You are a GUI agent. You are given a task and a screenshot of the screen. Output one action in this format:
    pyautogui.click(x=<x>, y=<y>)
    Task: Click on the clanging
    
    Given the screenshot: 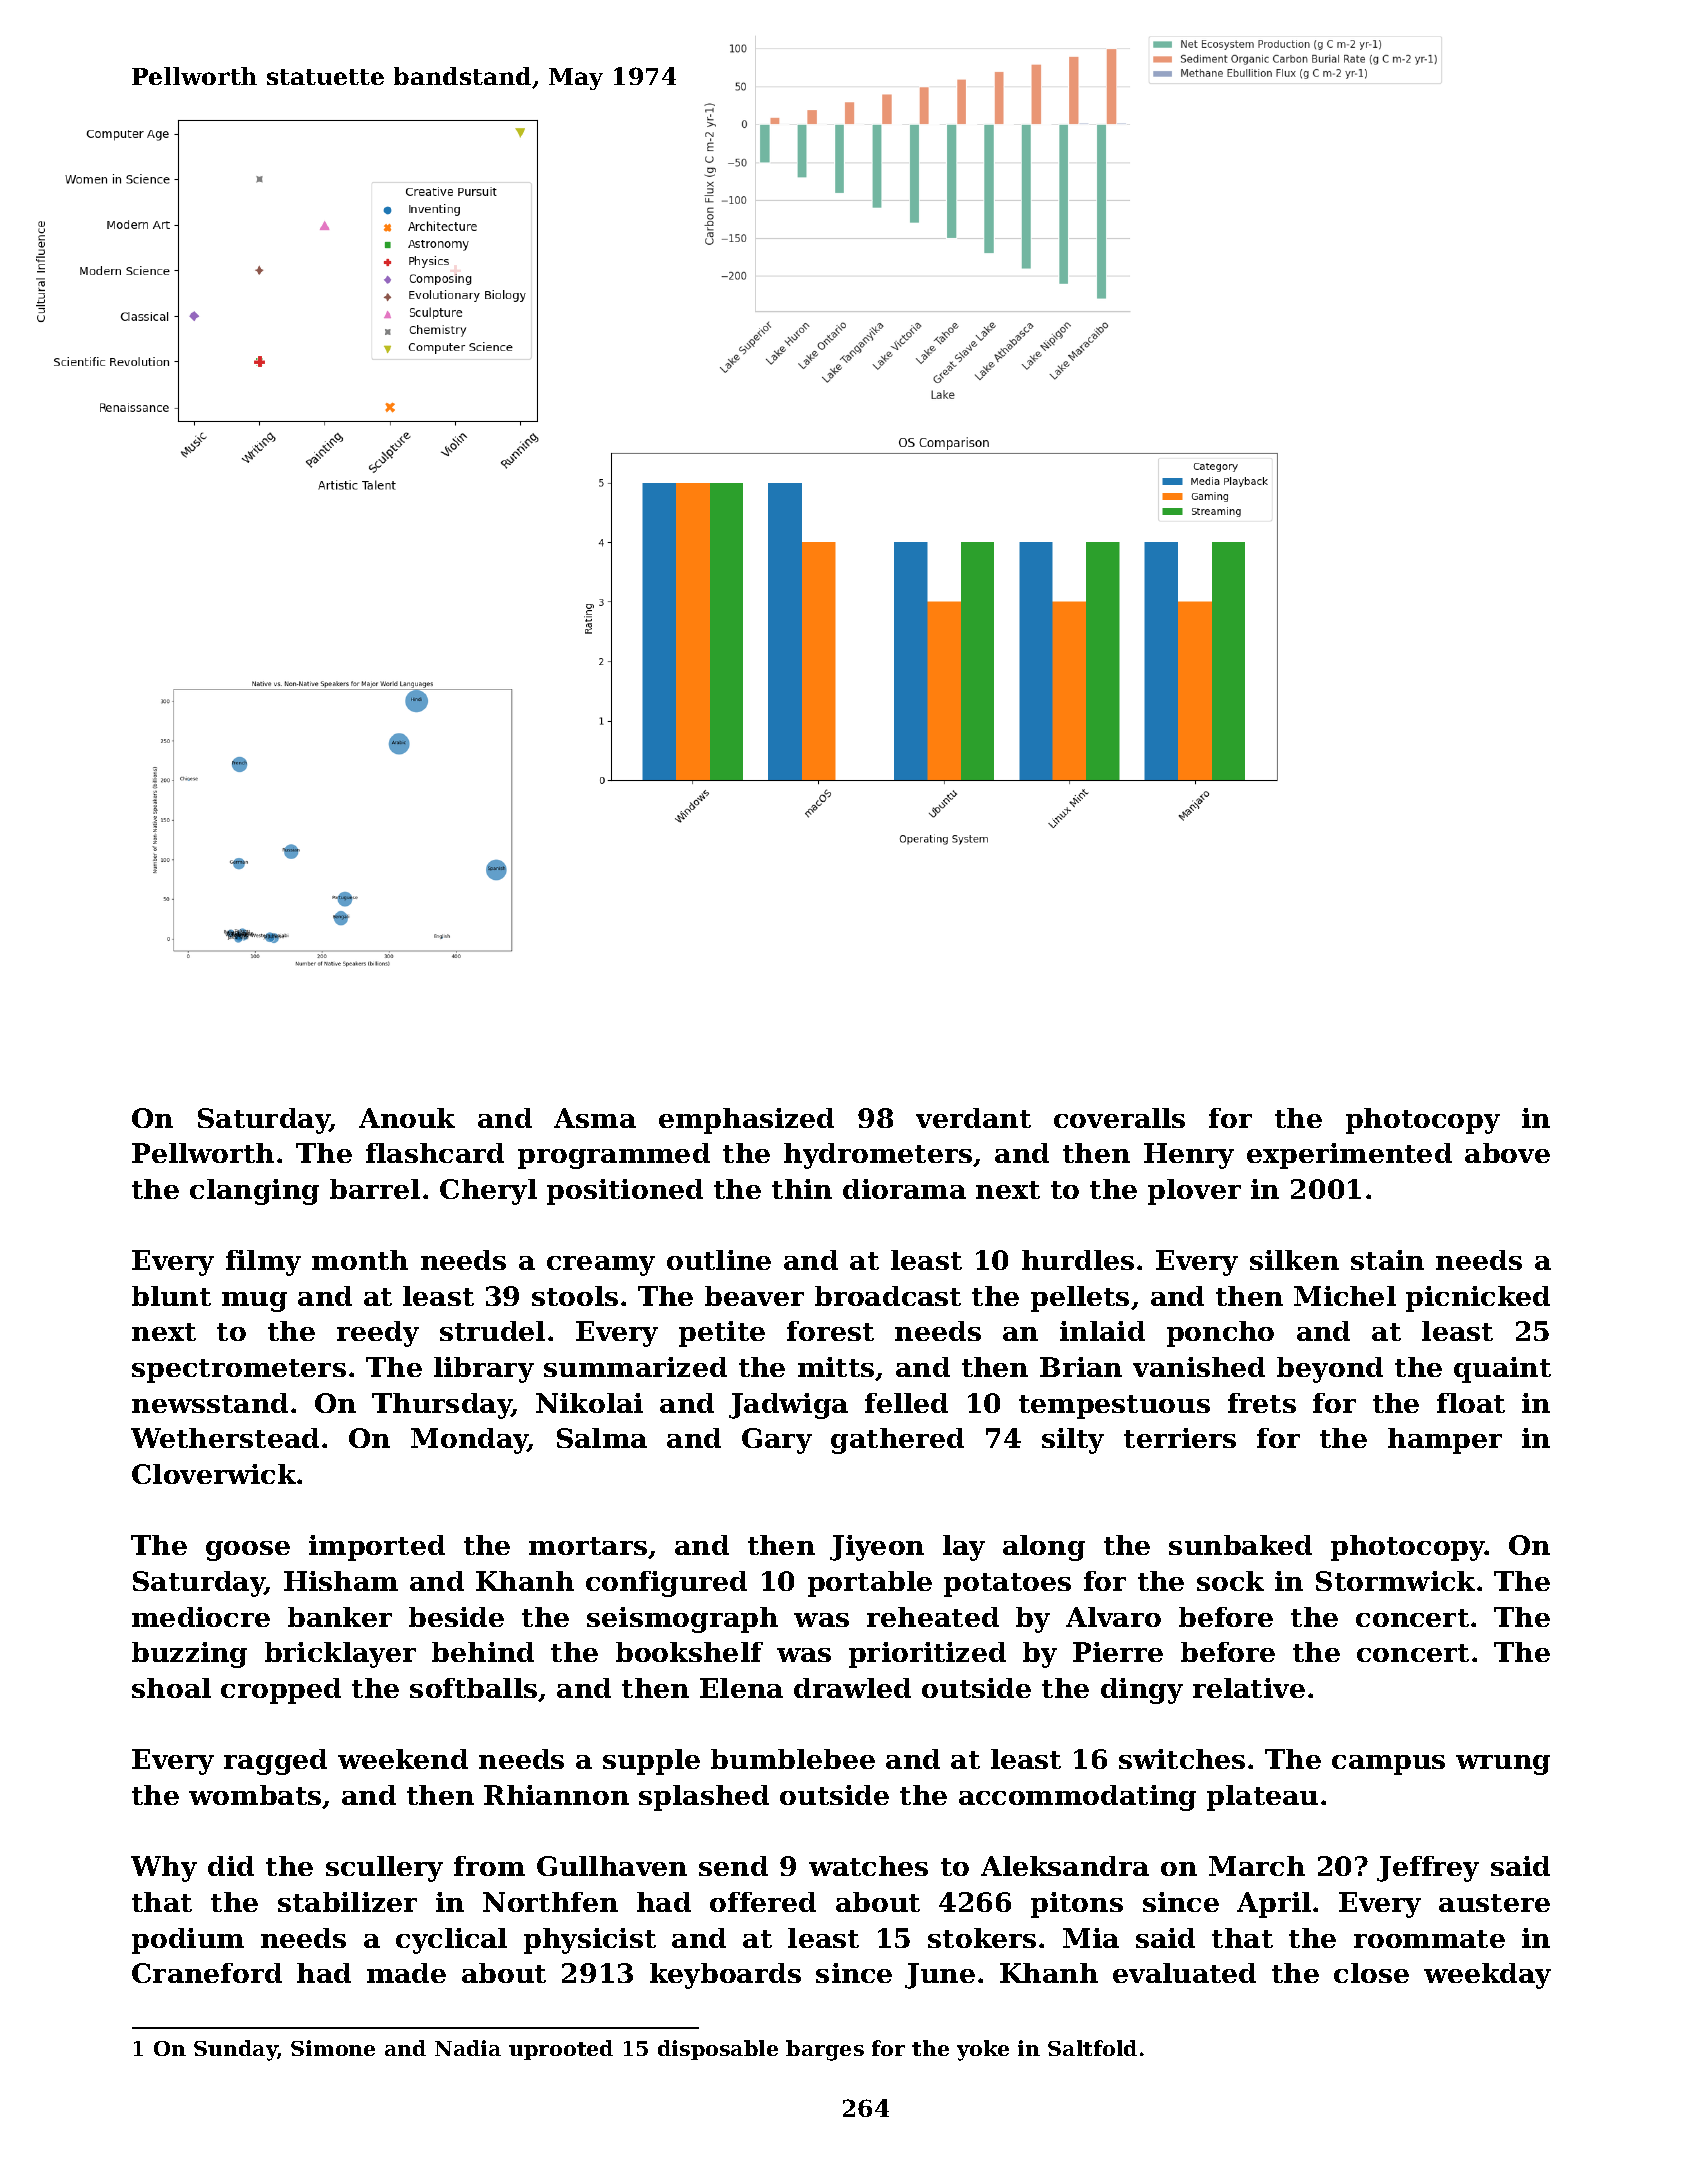 What is the action you would take?
    pyautogui.click(x=254, y=1192)
